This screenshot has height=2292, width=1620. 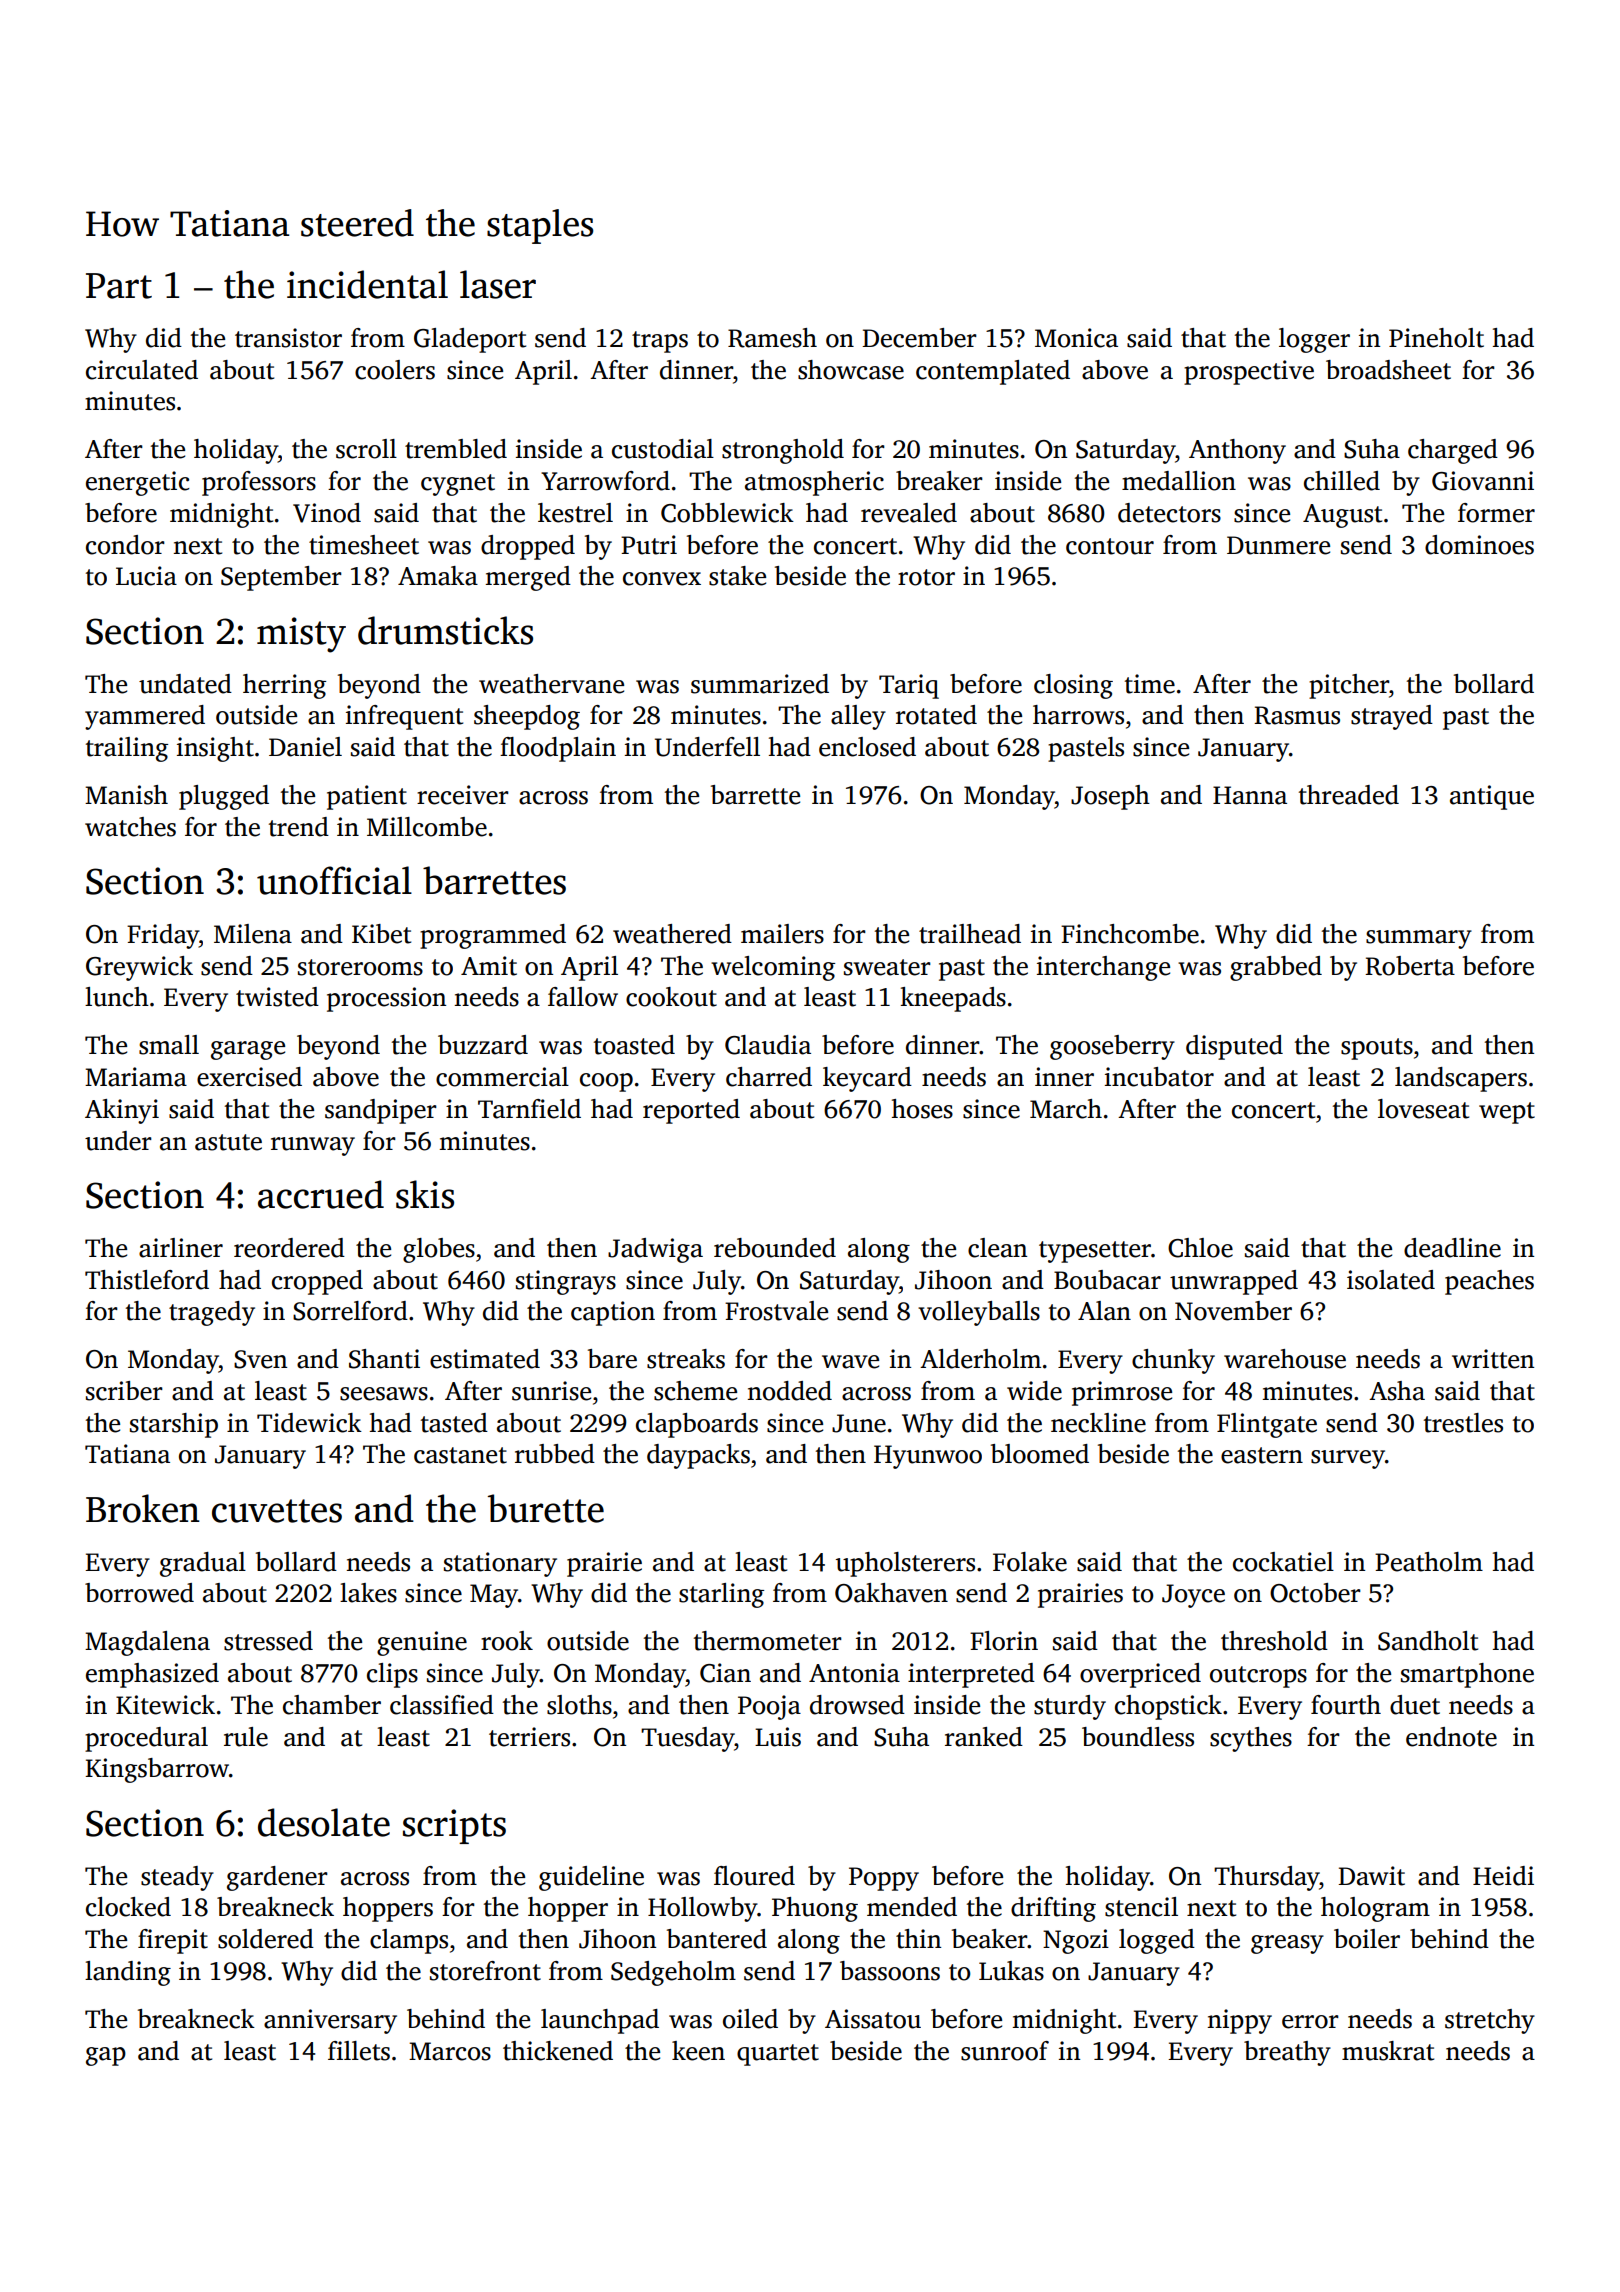 What do you see at coordinates (970, 934) in the screenshot?
I see `trailhead` at bounding box center [970, 934].
